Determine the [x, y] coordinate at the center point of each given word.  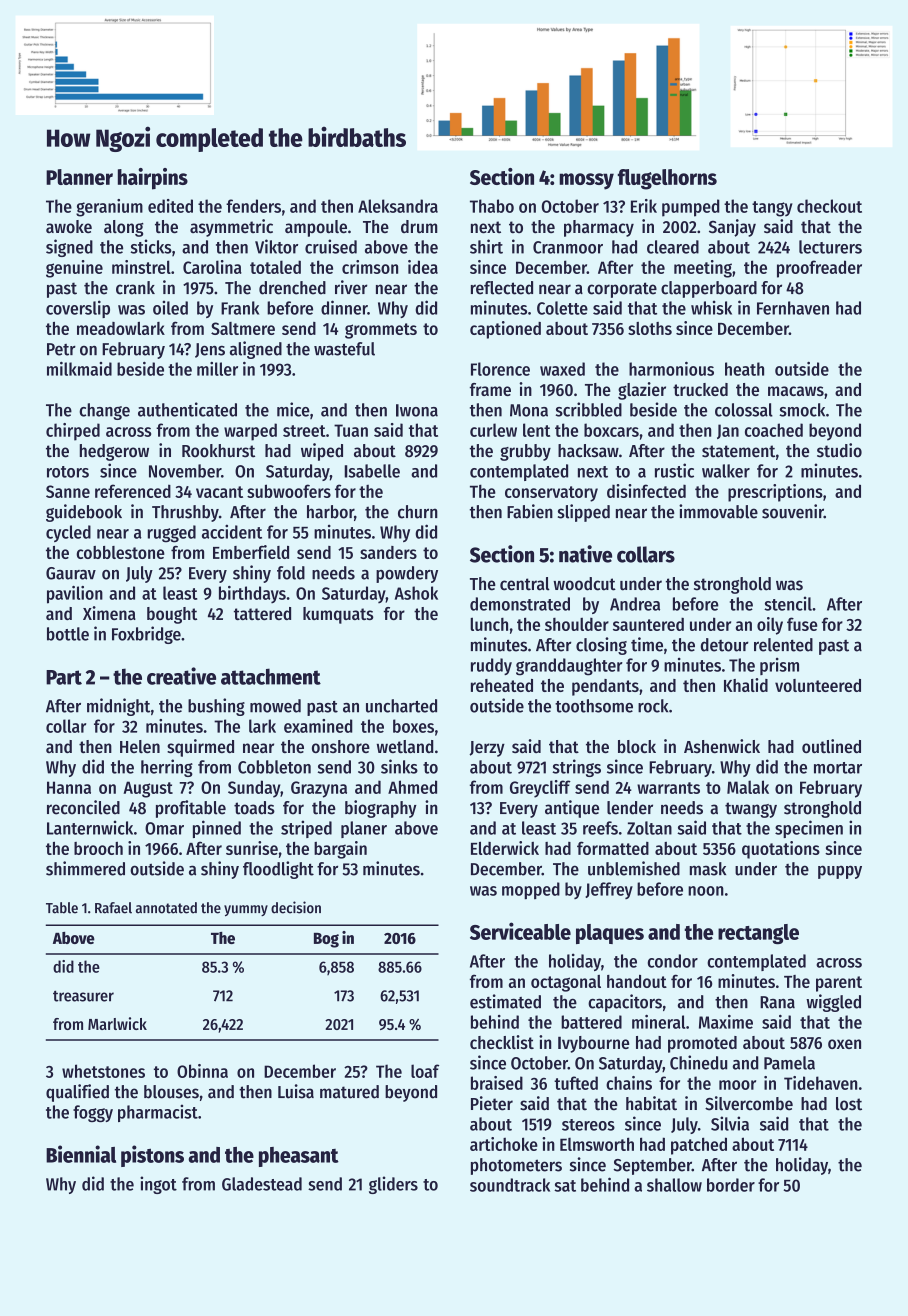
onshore [341, 746]
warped [250, 432]
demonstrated [520, 604]
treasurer [83, 996]
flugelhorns [667, 179]
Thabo [492, 206]
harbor [330, 512]
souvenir [793, 511]
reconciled [83, 807]
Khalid [746, 685]
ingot [158, 1185]
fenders [253, 206]
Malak [748, 787]
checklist [502, 1042]
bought [172, 615]
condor [673, 961]
